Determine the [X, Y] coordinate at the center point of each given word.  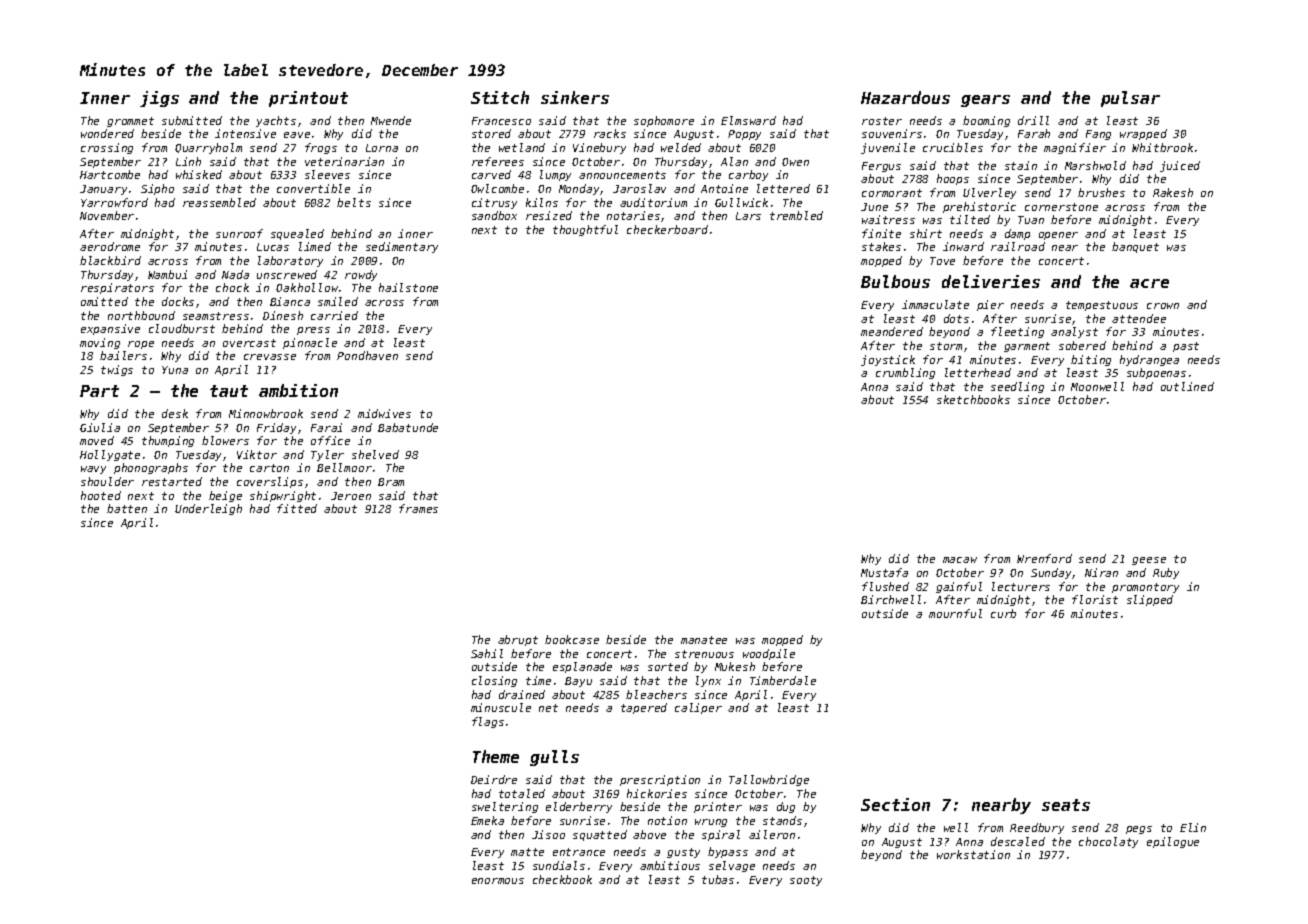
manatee [704, 640]
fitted [297, 508]
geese [1149, 561]
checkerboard [667, 229]
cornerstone [1061, 207]
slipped [1150, 600]
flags [488, 722]
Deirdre [494, 779]
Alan [734, 161]
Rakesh [1173, 192]
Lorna [382, 148]
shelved [375, 454]
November [107, 215]
